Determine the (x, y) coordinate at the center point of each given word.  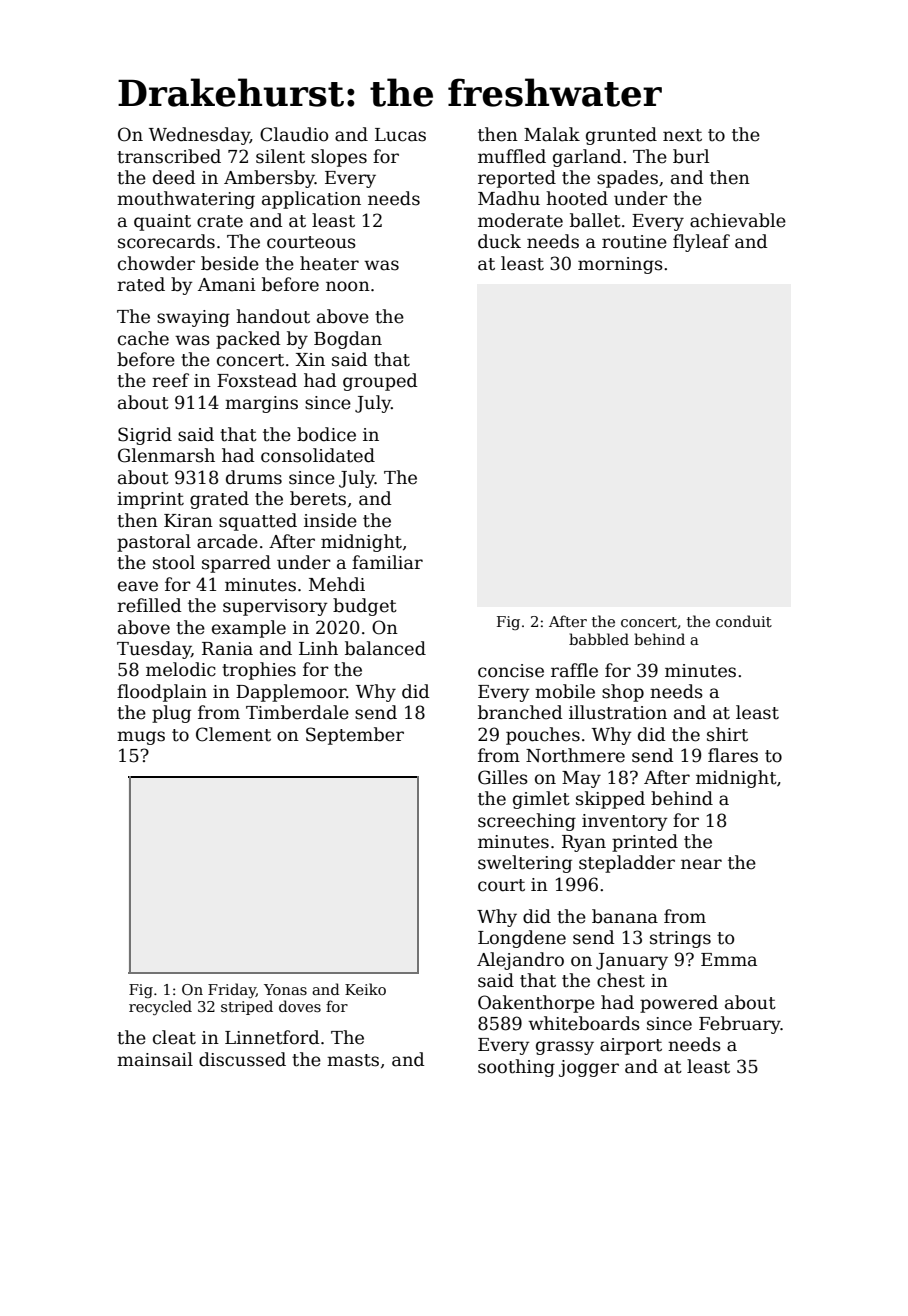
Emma (729, 960)
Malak (552, 134)
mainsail (155, 1059)
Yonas (285, 989)
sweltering (525, 864)
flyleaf (701, 243)
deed (174, 177)
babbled (599, 639)
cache (143, 338)
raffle (574, 670)
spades (627, 179)
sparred (236, 564)
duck (499, 241)
